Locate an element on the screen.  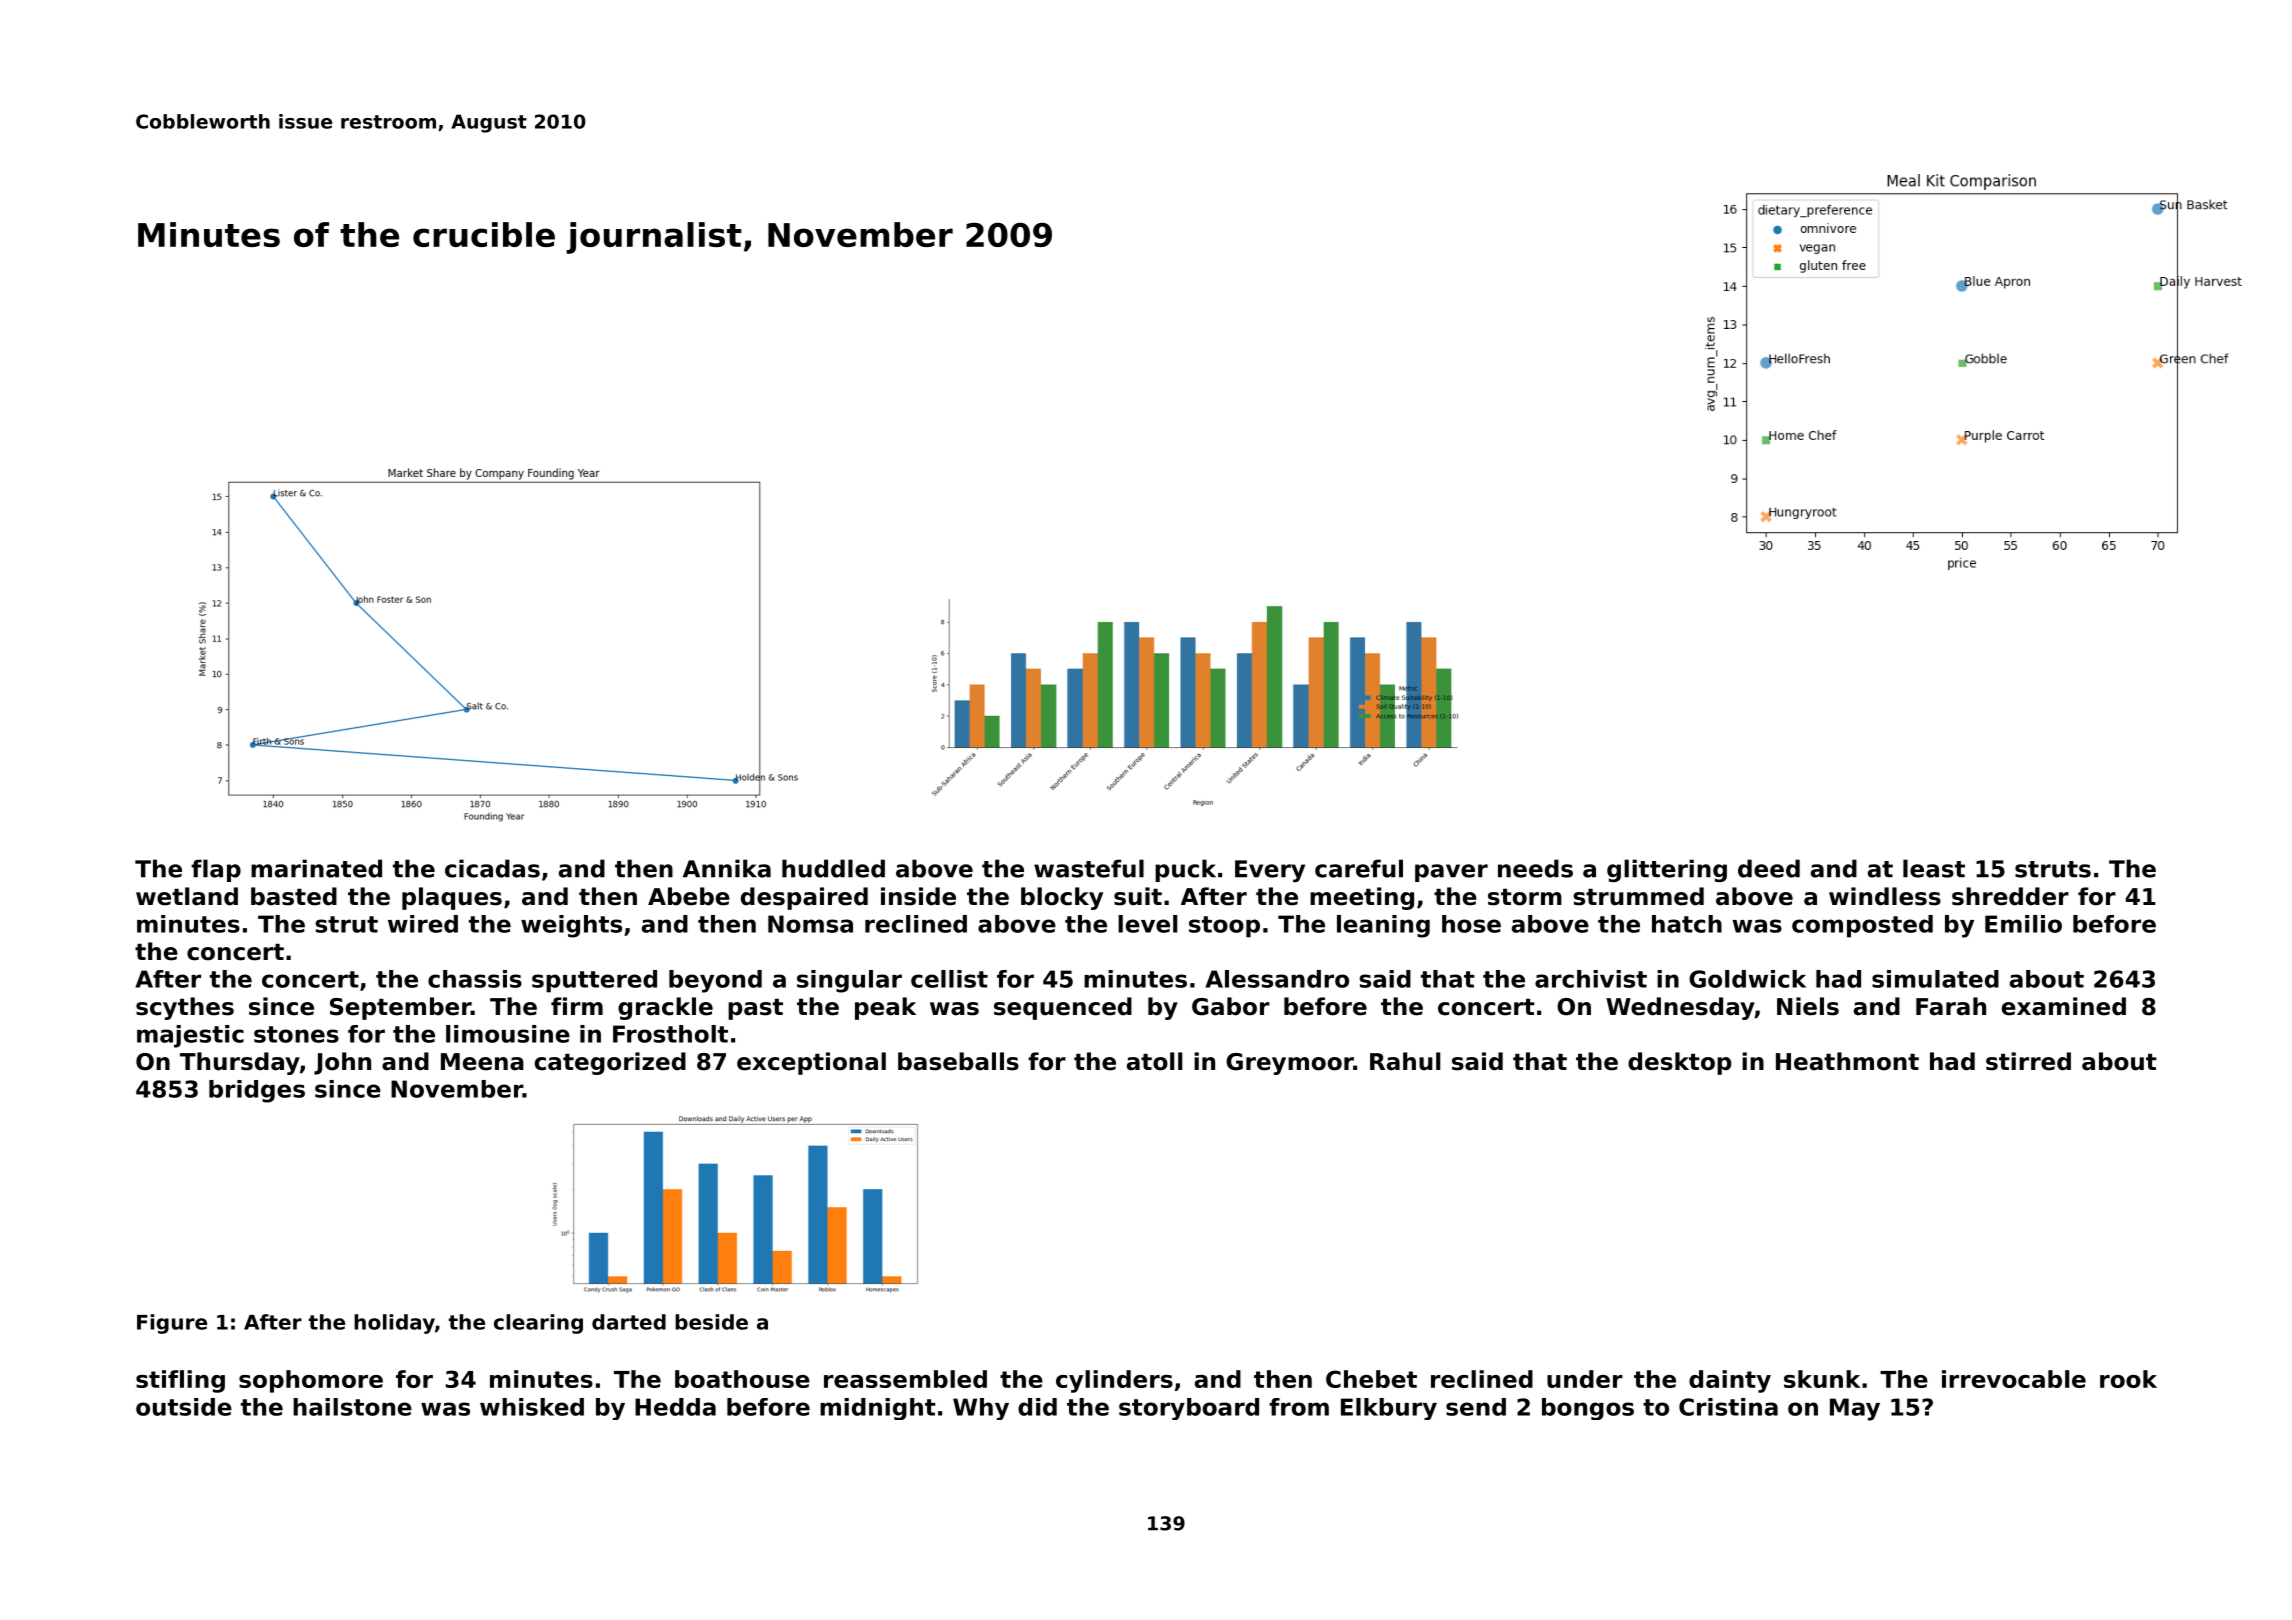
majestic is located at coordinates (190, 1036).
